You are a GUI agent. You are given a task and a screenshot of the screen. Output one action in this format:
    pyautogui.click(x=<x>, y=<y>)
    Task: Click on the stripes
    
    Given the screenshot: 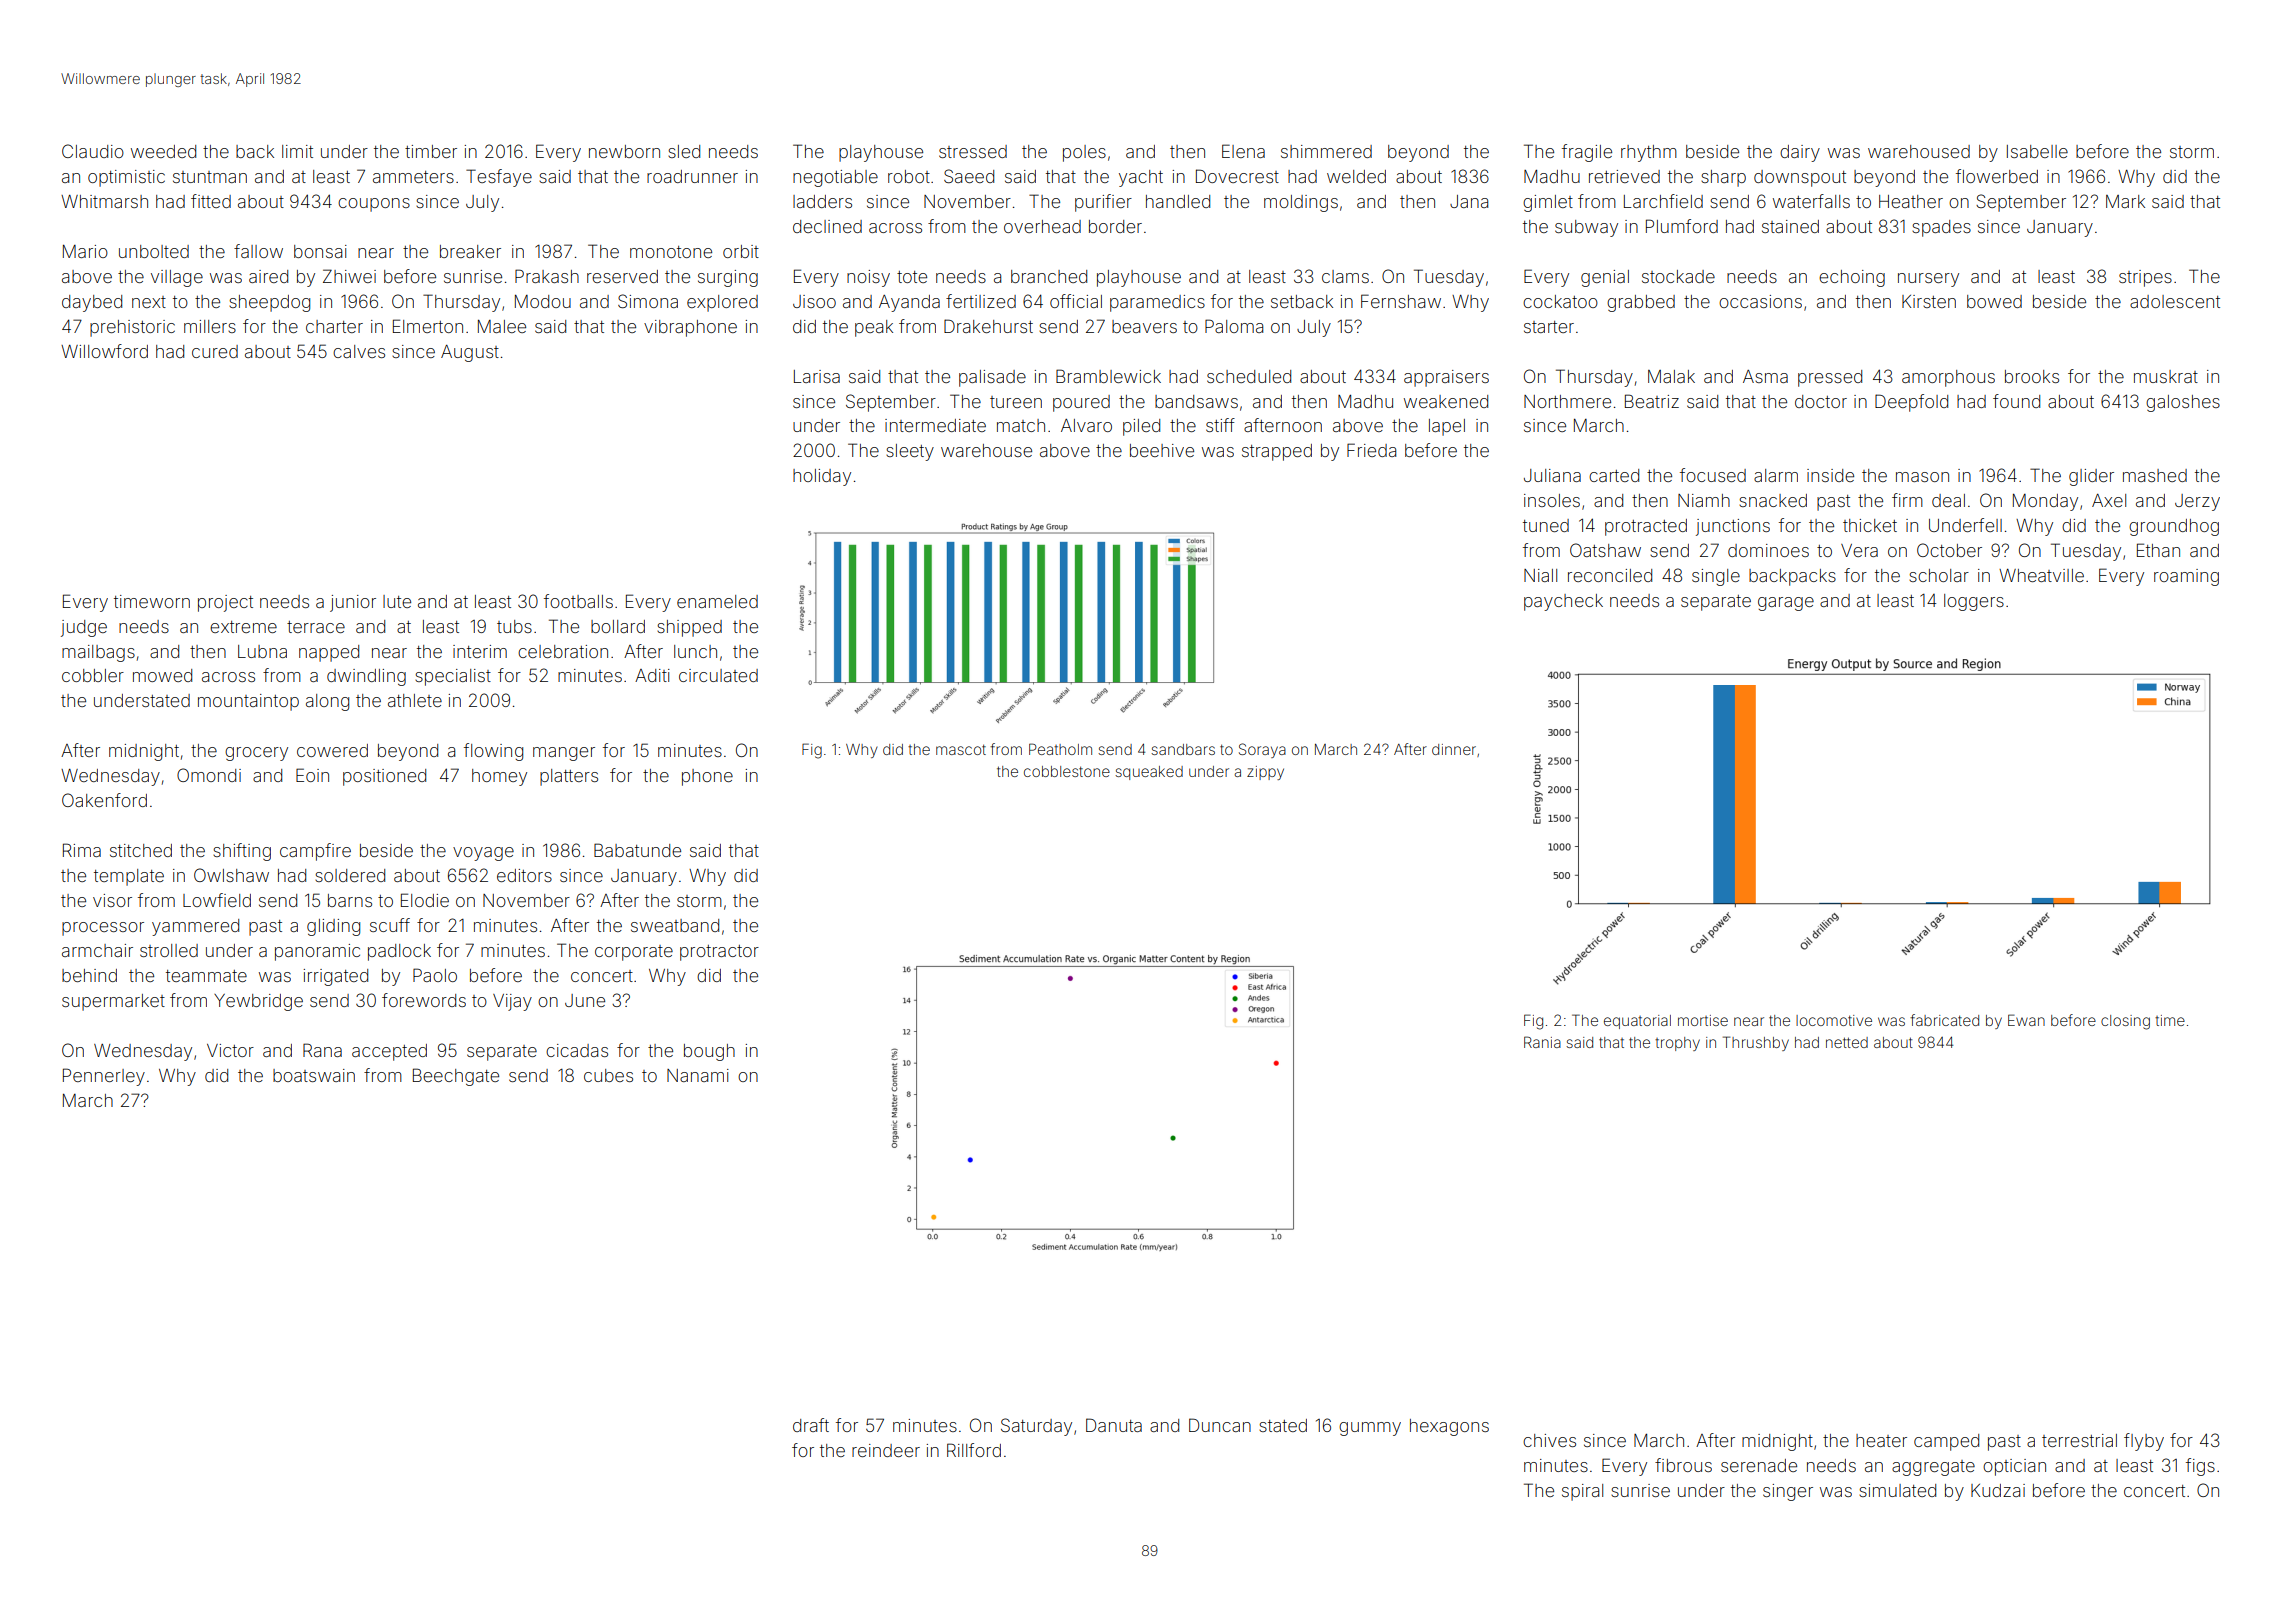 What is the action you would take?
    pyautogui.click(x=2145, y=278)
